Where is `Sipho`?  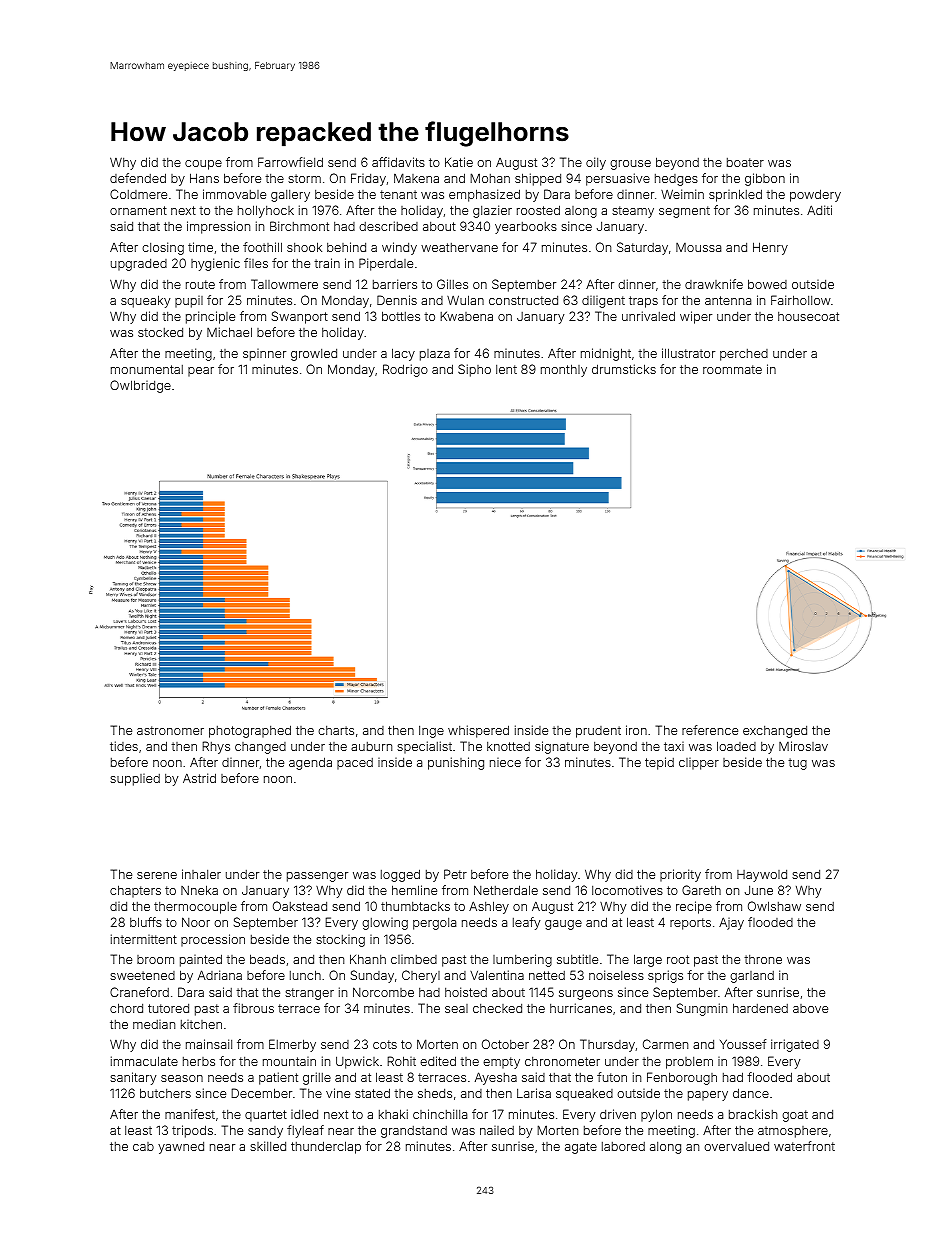 Sipho is located at coordinates (474, 370).
